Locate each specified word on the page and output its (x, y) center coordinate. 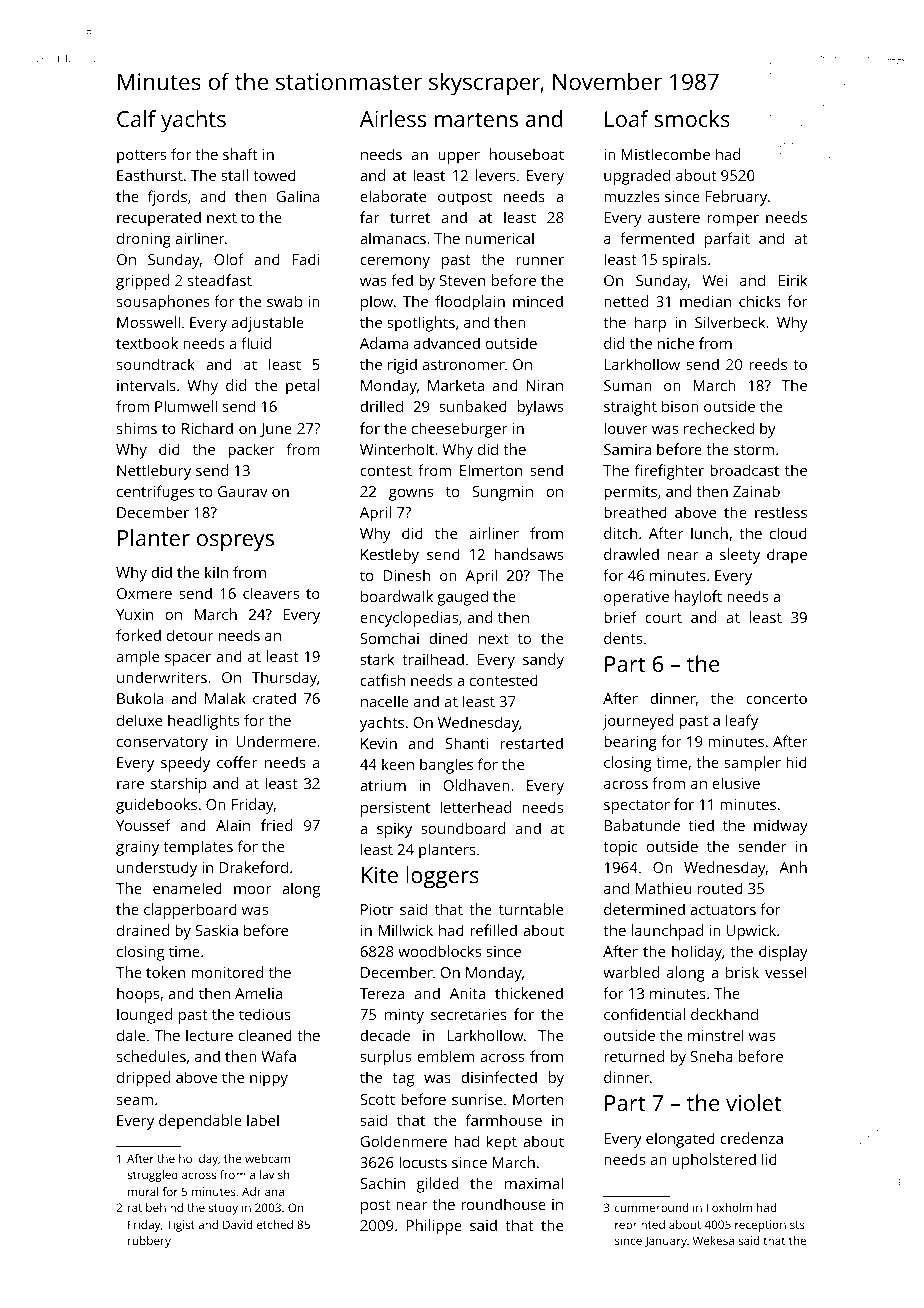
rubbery (149, 1242)
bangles (446, 766)
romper (733, 221)
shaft (240, 154)
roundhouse (503, 1204)
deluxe (139, 720)
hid (796, 762)
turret (410, 218)
